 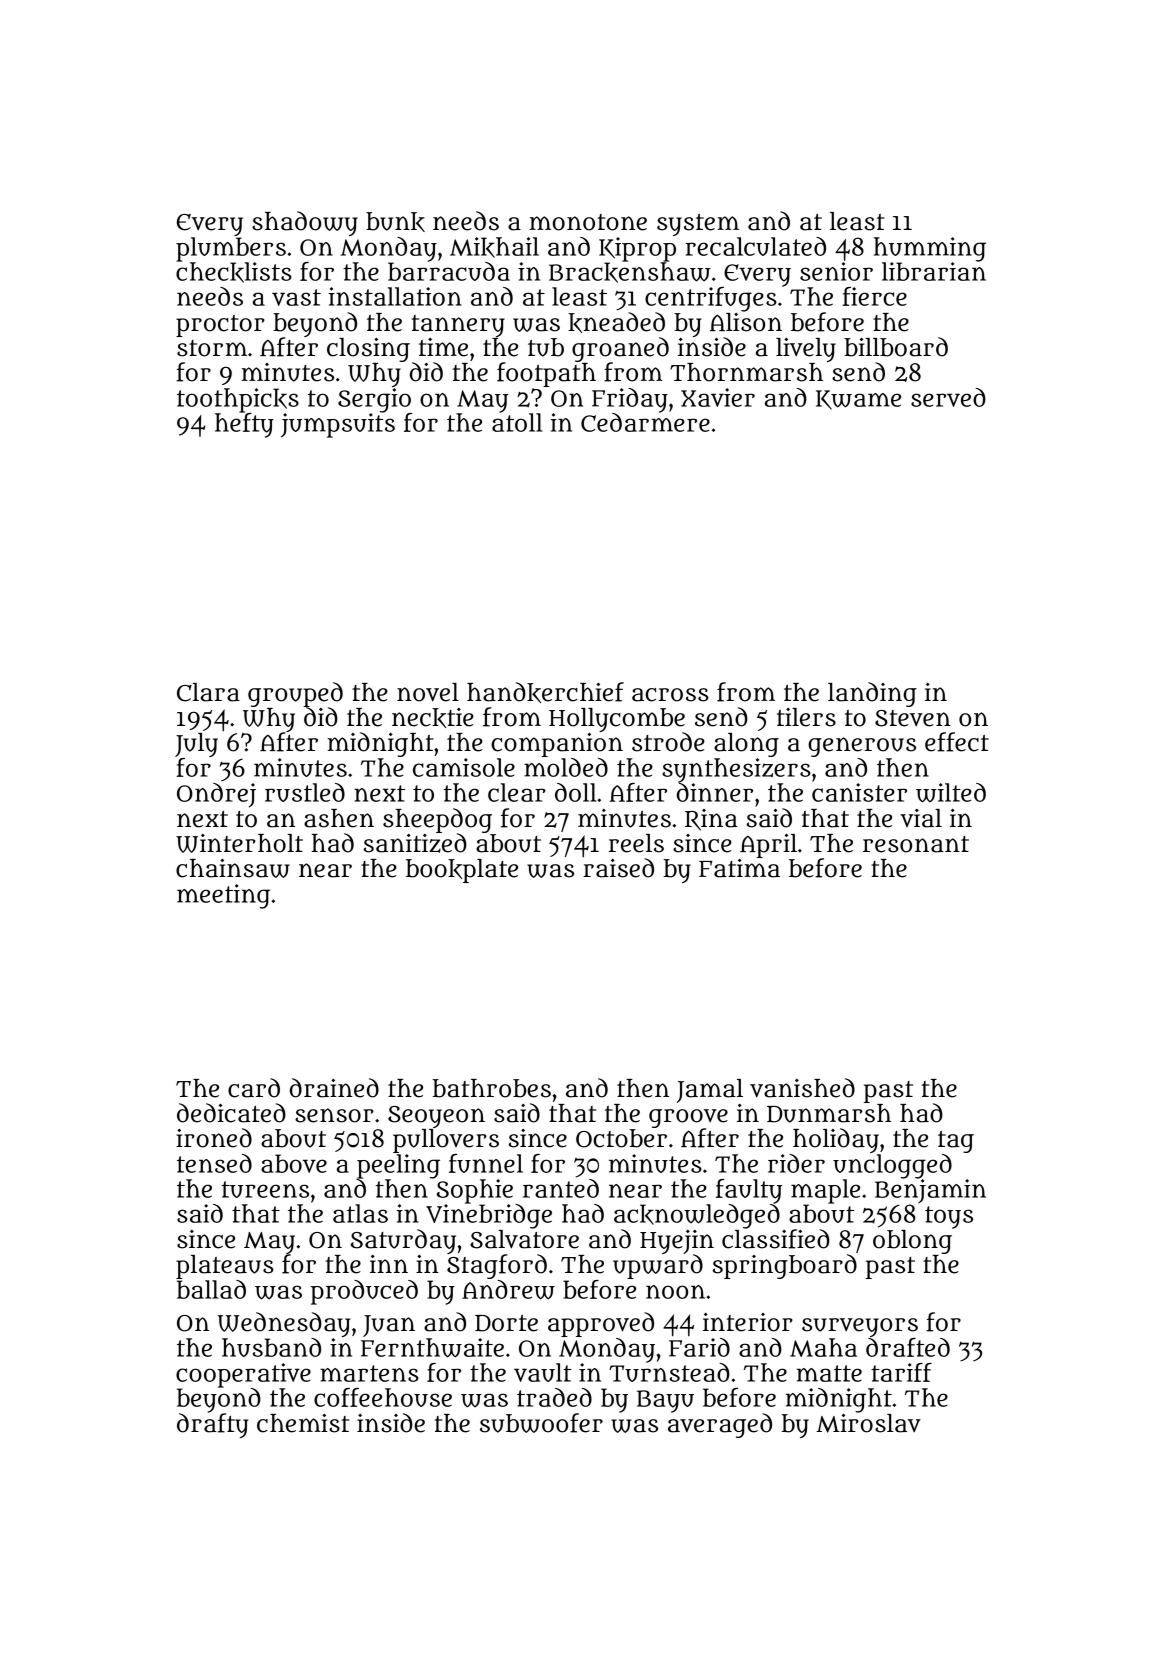 What do you see at coordinates (398, 1166) in the page?
I see `peeling` at bounding box center [398, 1166].
